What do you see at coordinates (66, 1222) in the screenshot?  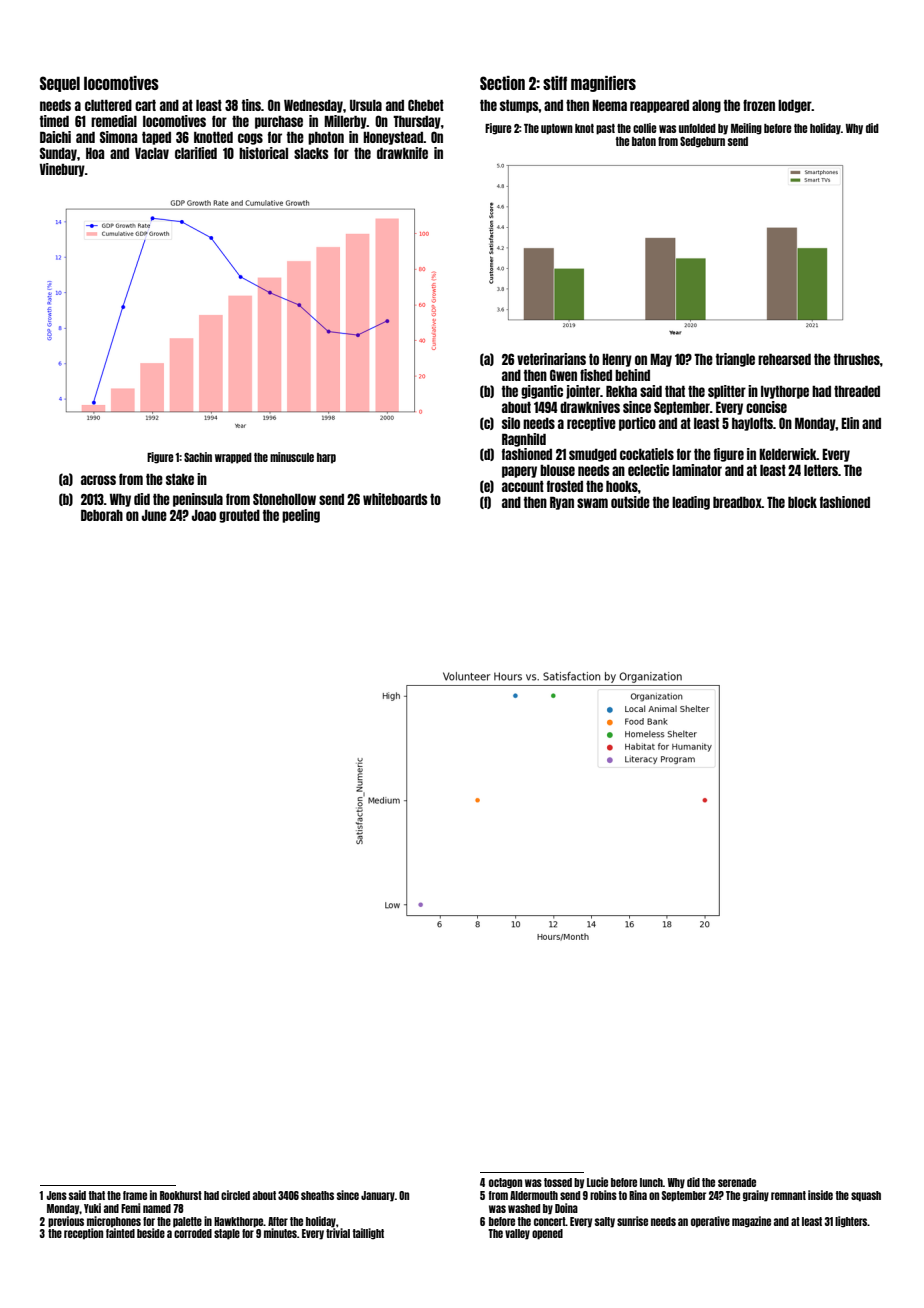 I see `previous` at bounding box center [66, 1222].
